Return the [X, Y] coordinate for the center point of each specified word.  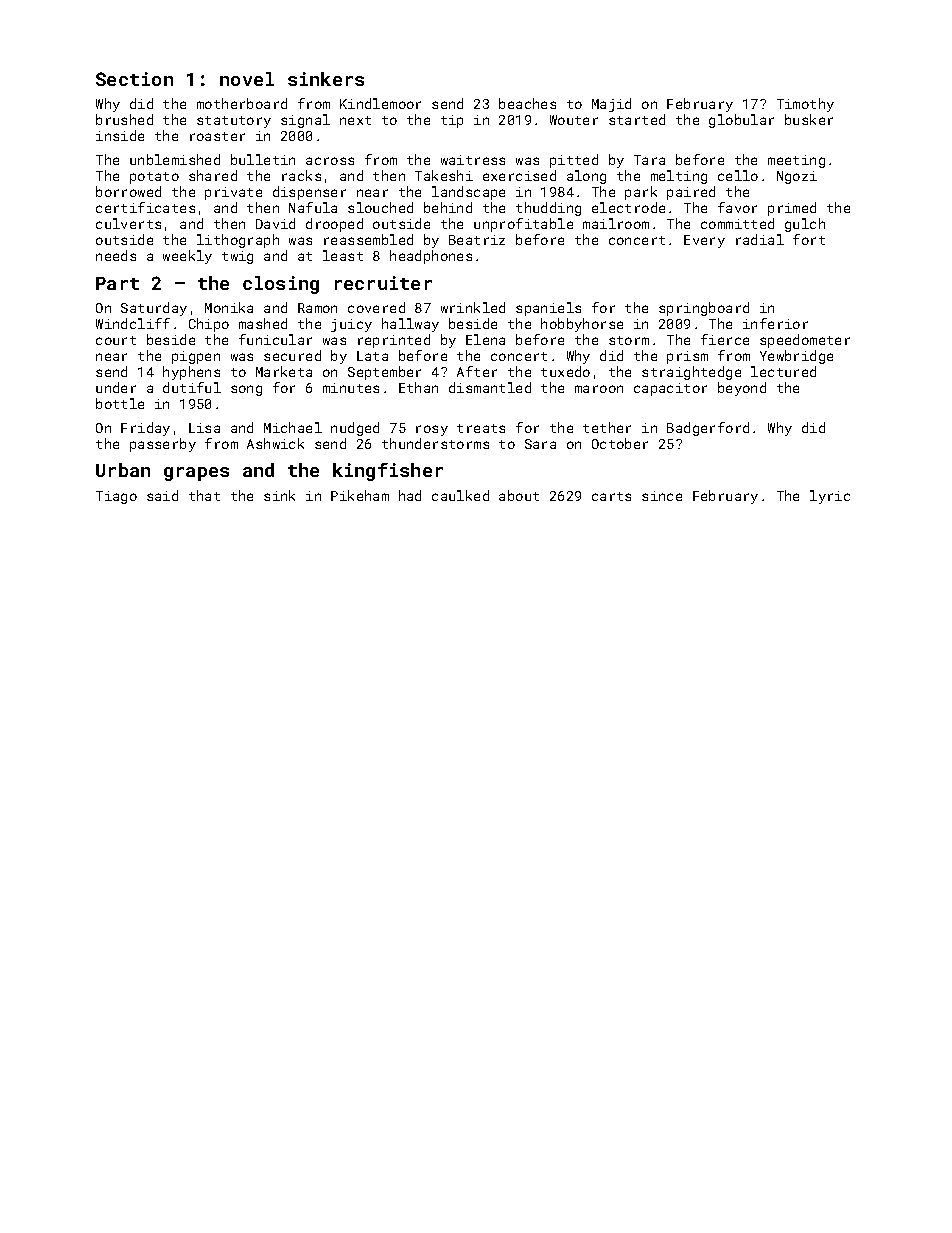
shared [213, 175]
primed [792, 209]
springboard [704, 309]
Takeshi [444, 175]
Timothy [805, 105]
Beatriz [477, 240]
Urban [123, 470]
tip [452, 121]
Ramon [317, 308]
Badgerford [708, 429]
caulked [460, 495]
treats [481, 428]
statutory [234, 122]
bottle [120, 403]
